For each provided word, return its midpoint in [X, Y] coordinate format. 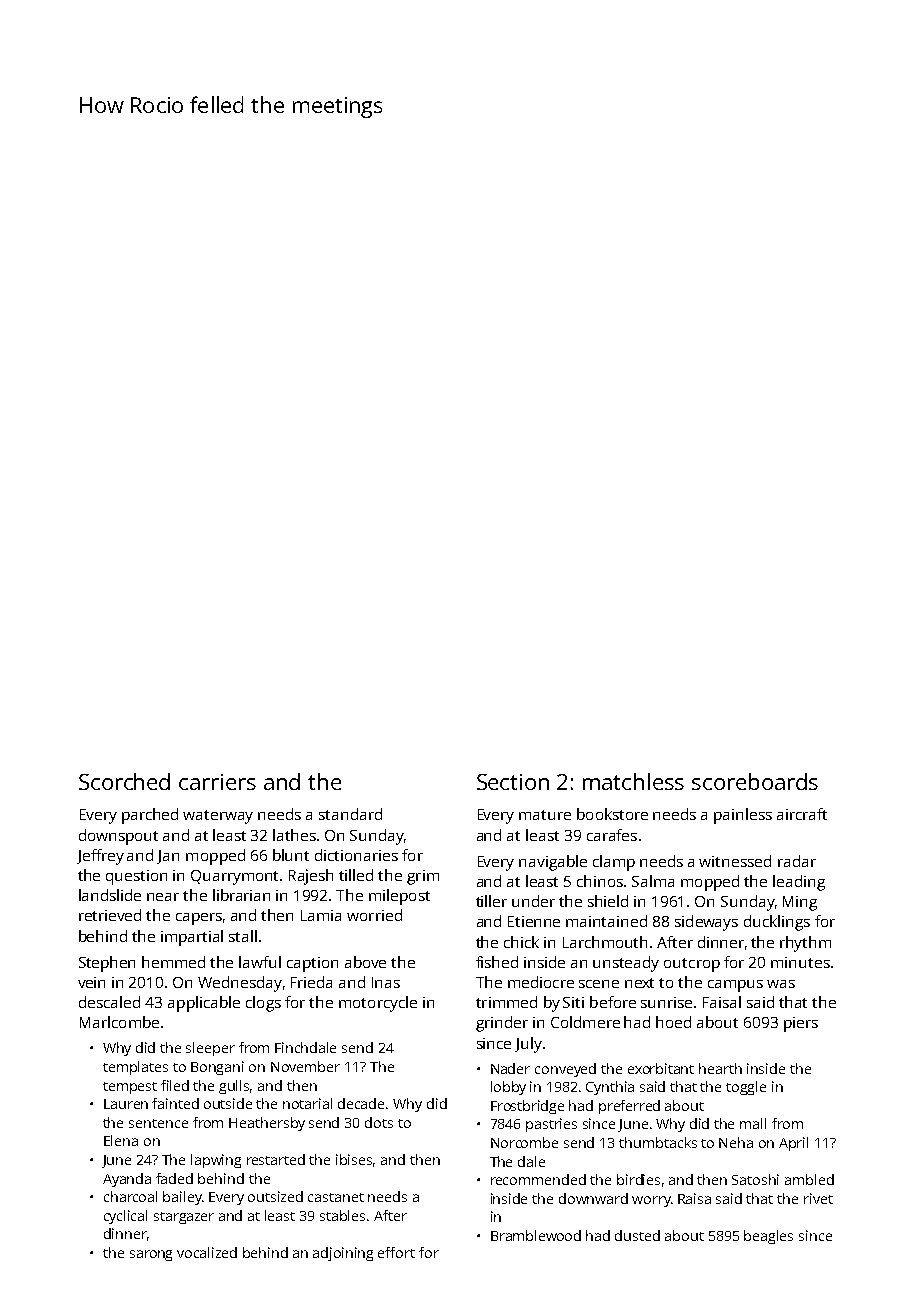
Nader [510, 1068]
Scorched [124, 781]
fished [497, 962]
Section [513, 782]
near [163, 897]
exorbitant [661, 1068]
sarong [151, 1255]
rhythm [805, 944]
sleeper [210, 1049]
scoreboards [755, 781]
